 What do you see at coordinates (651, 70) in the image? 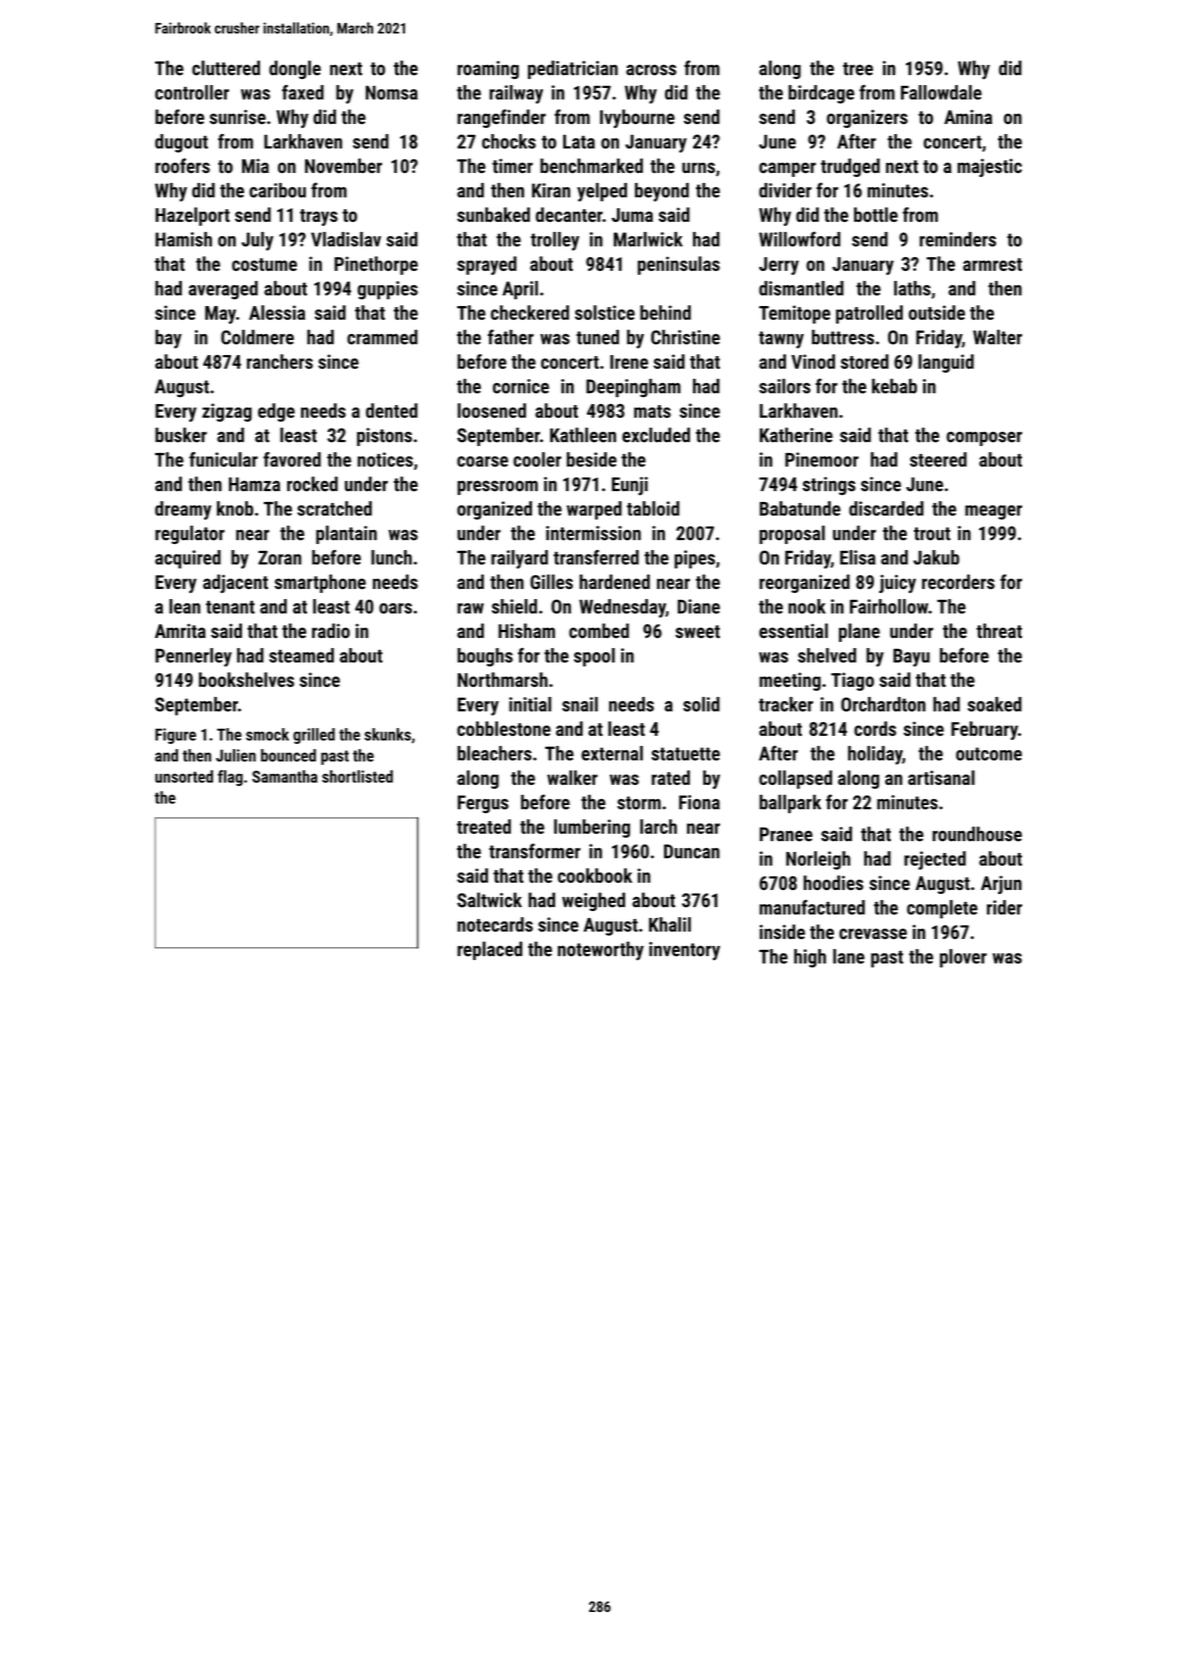
I see `across` at bounding box center [651, 70].
